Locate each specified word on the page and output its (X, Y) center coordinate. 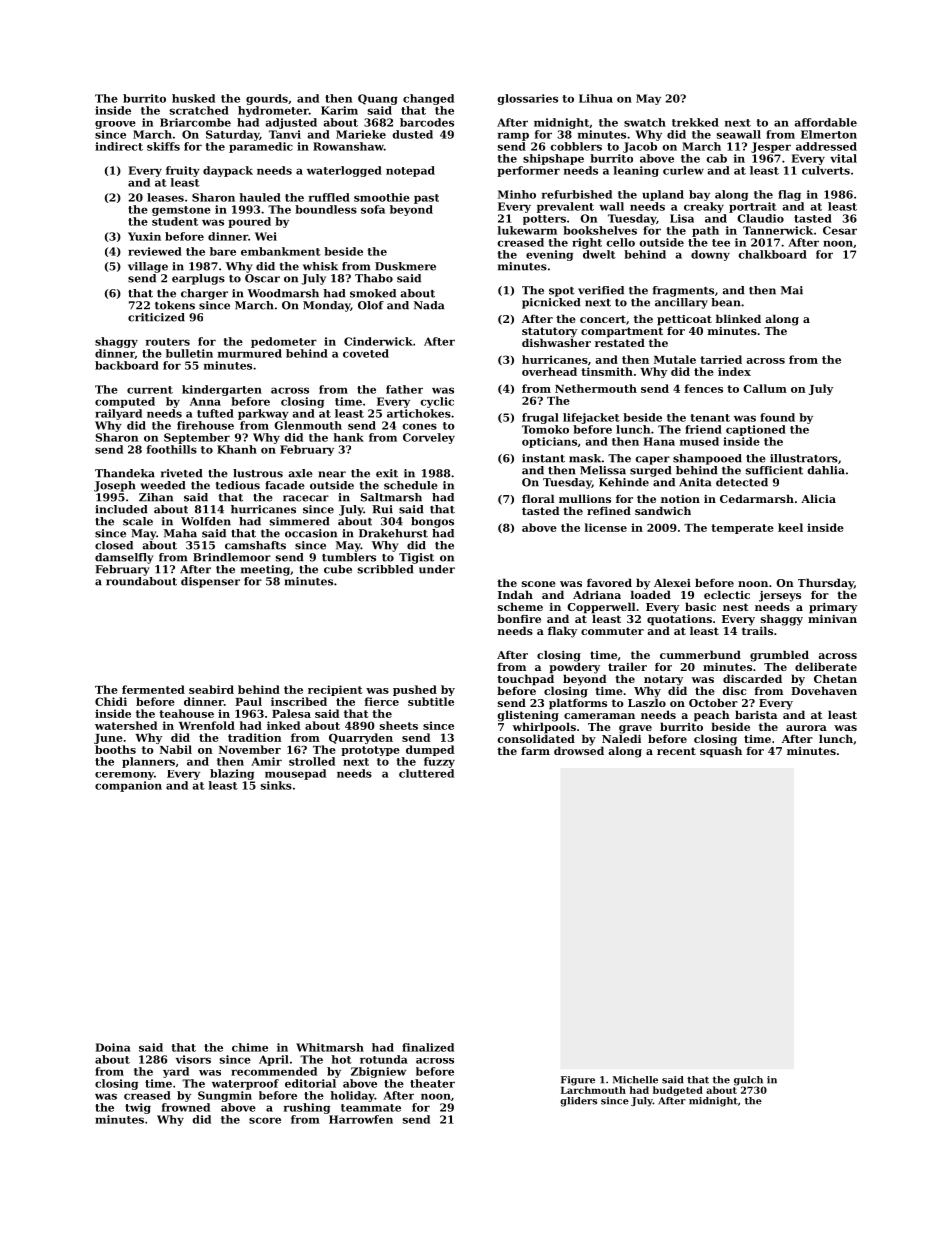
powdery (574, 668)
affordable (826, 122)
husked (193, 98)
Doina (113, 1047)
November (250, 749)
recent (676, 751)
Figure (578, 1081)
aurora (806, 728)
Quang (378, 99)
